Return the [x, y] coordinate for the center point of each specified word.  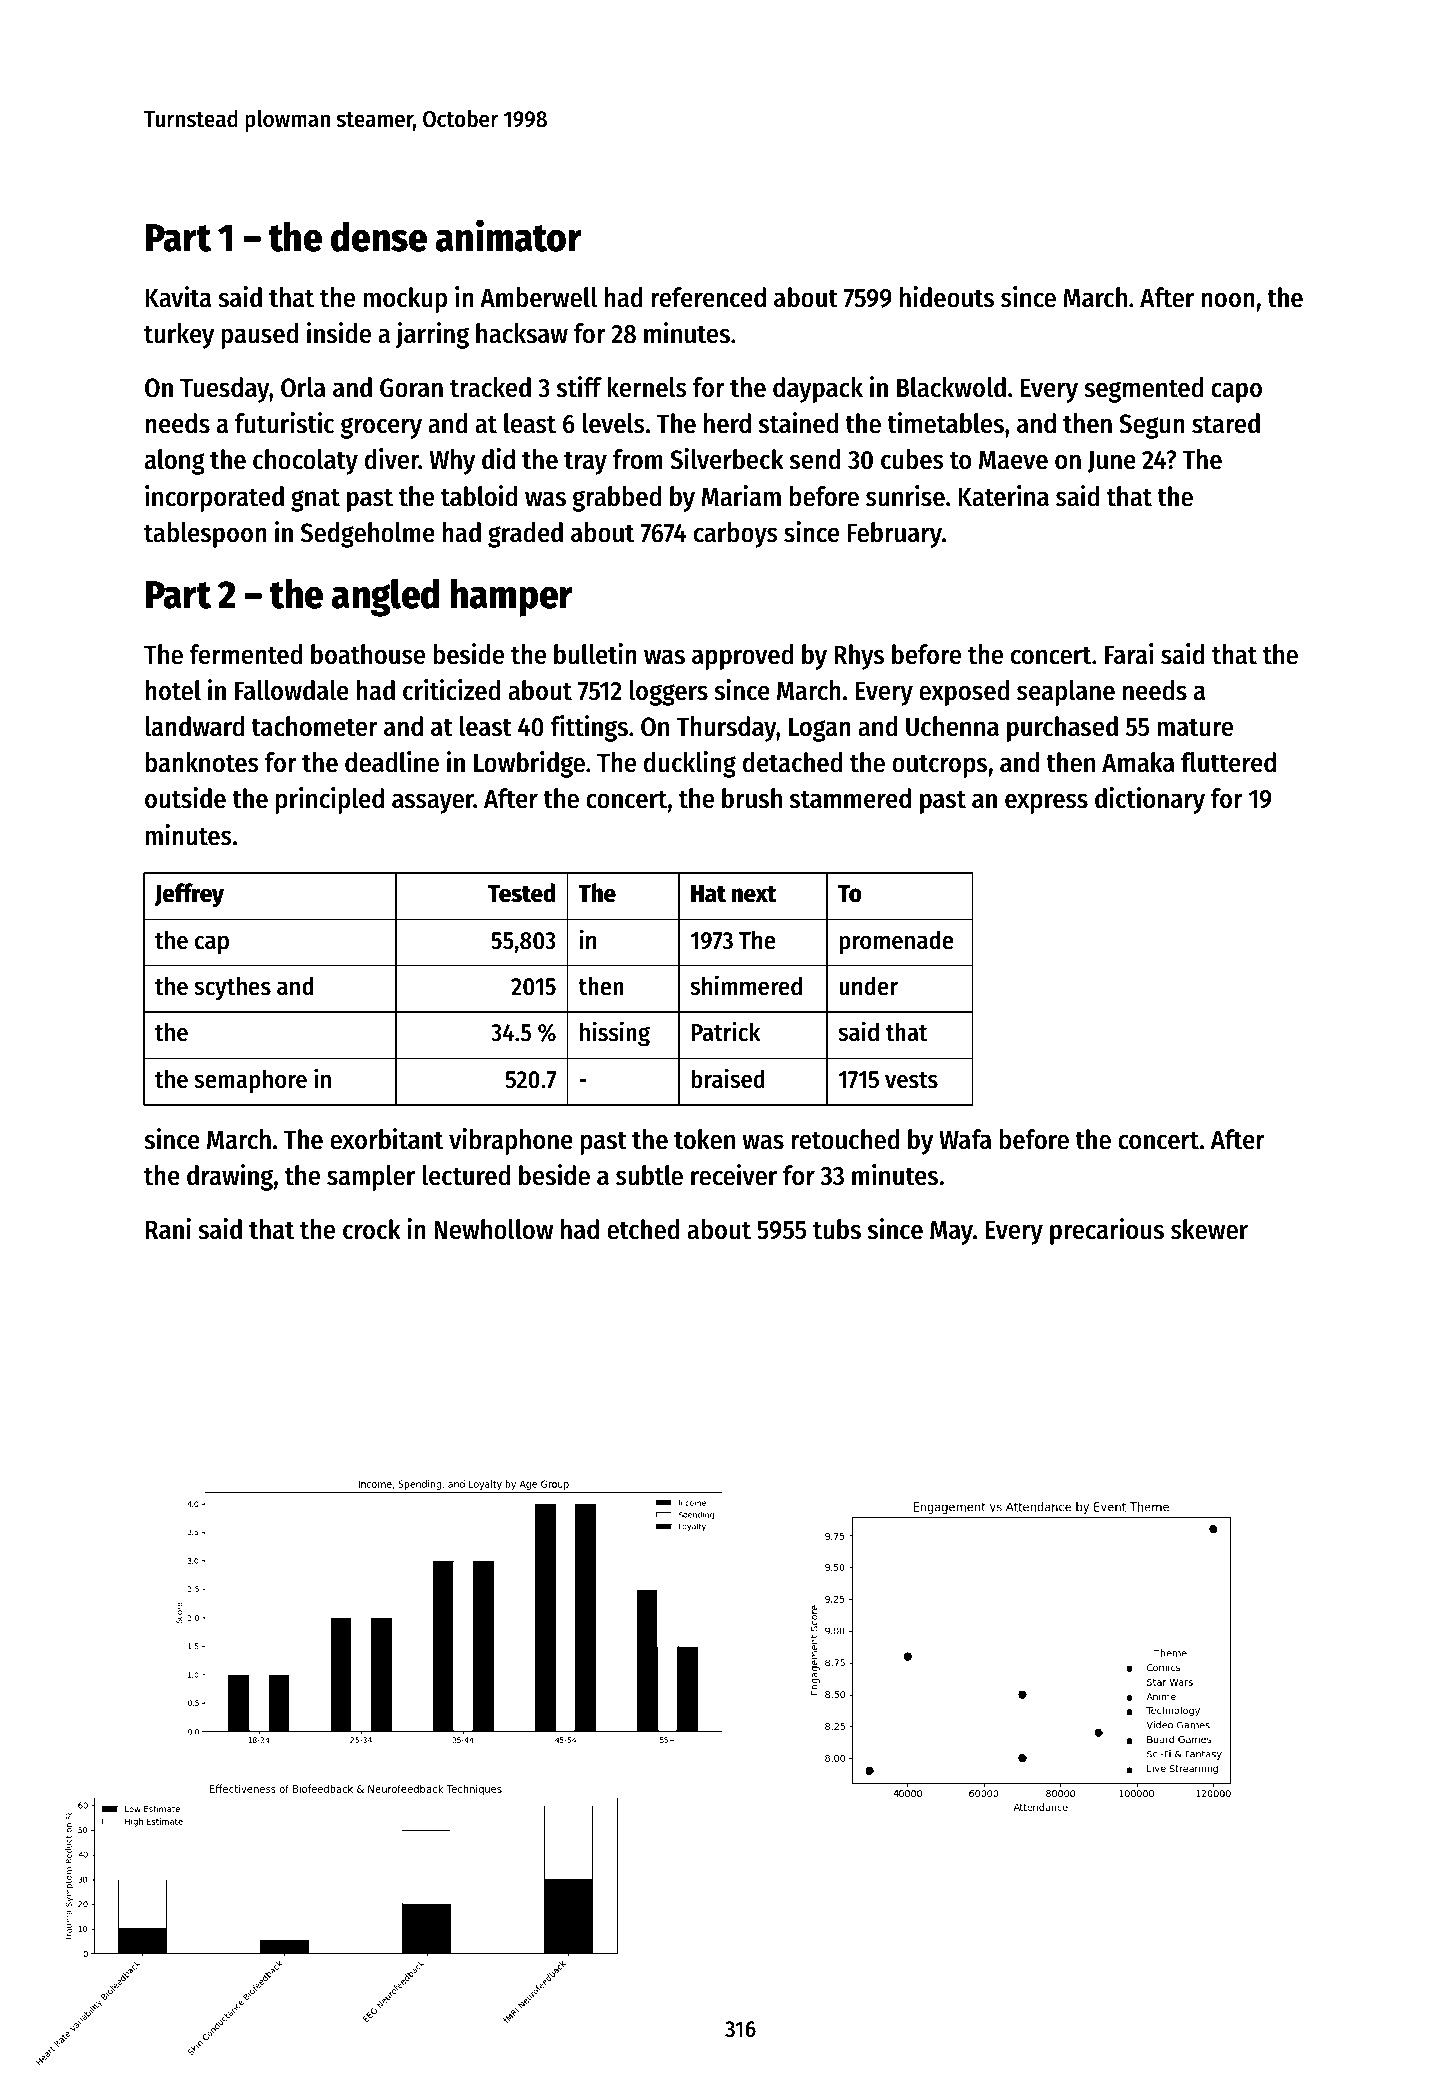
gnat [315, 500]
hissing [615, 1034]
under [868, 986]
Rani [168, 1229]
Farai [1129, 654]
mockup [405, 300]
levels [614, 423]
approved [742, 657]
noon [1228, 300]
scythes [232, 988]
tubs [837, 1229]
